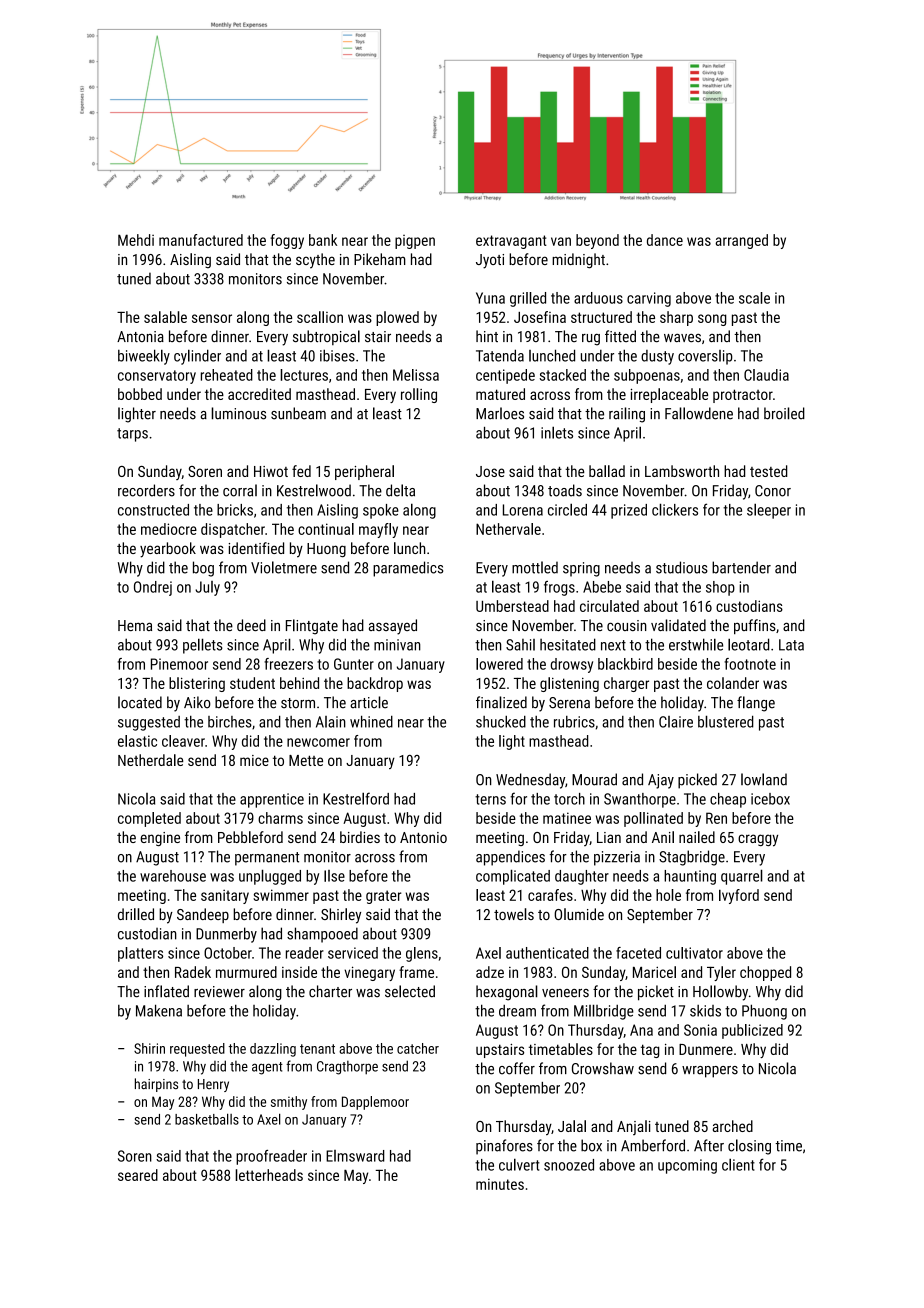  What do you see at coordinates (490, 799) in the document?
I see `terns` at bounding box center [490, 799].
